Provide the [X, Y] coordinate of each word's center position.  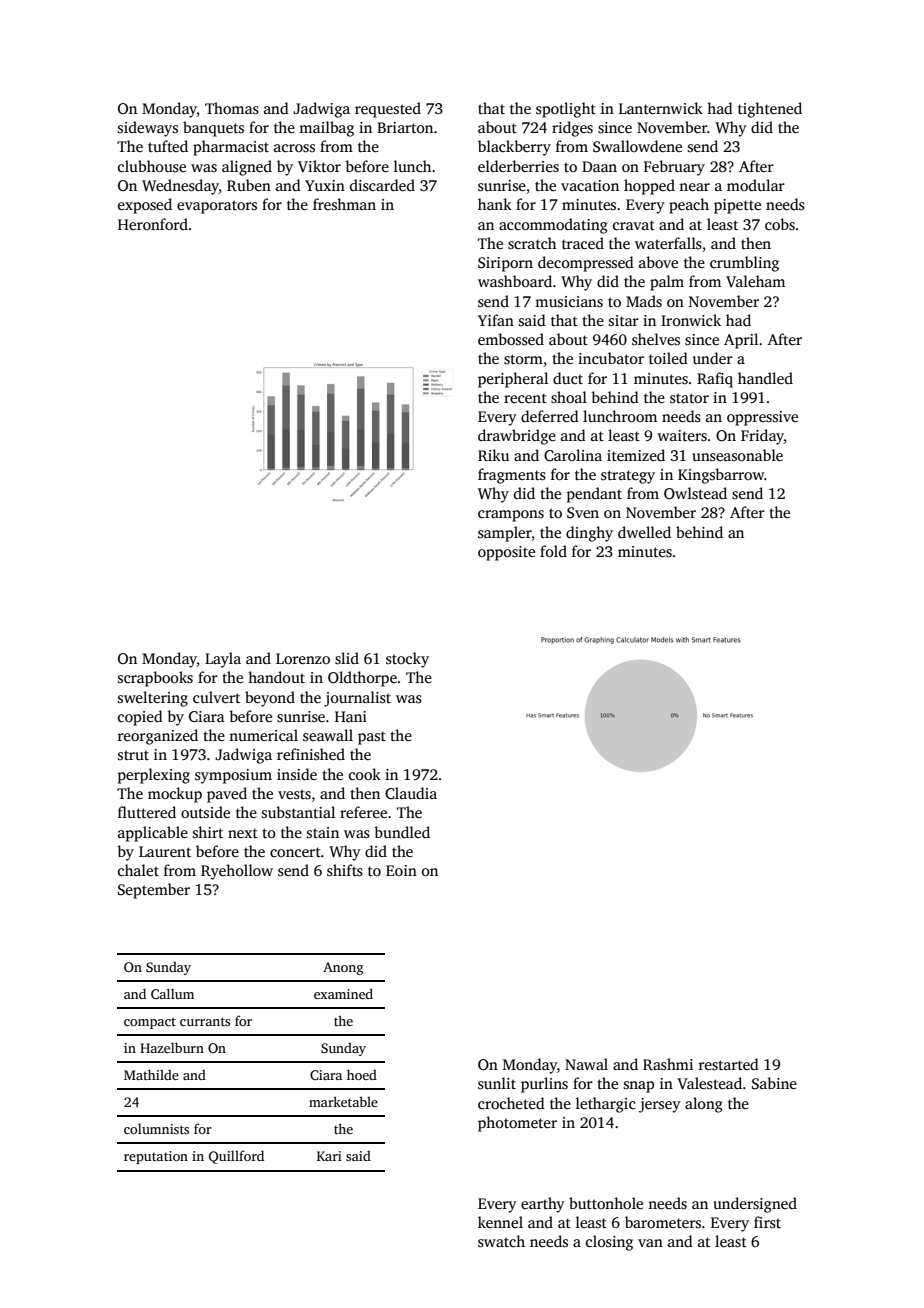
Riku [493, 455]
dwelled [644, 532]
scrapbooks [155, 679]
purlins [544, 1085]
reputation [156, 1157]
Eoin [401, 870]
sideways [148, 129]
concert [295, 852]
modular [756, 185]
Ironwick [691, 320]
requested [388, 110]
